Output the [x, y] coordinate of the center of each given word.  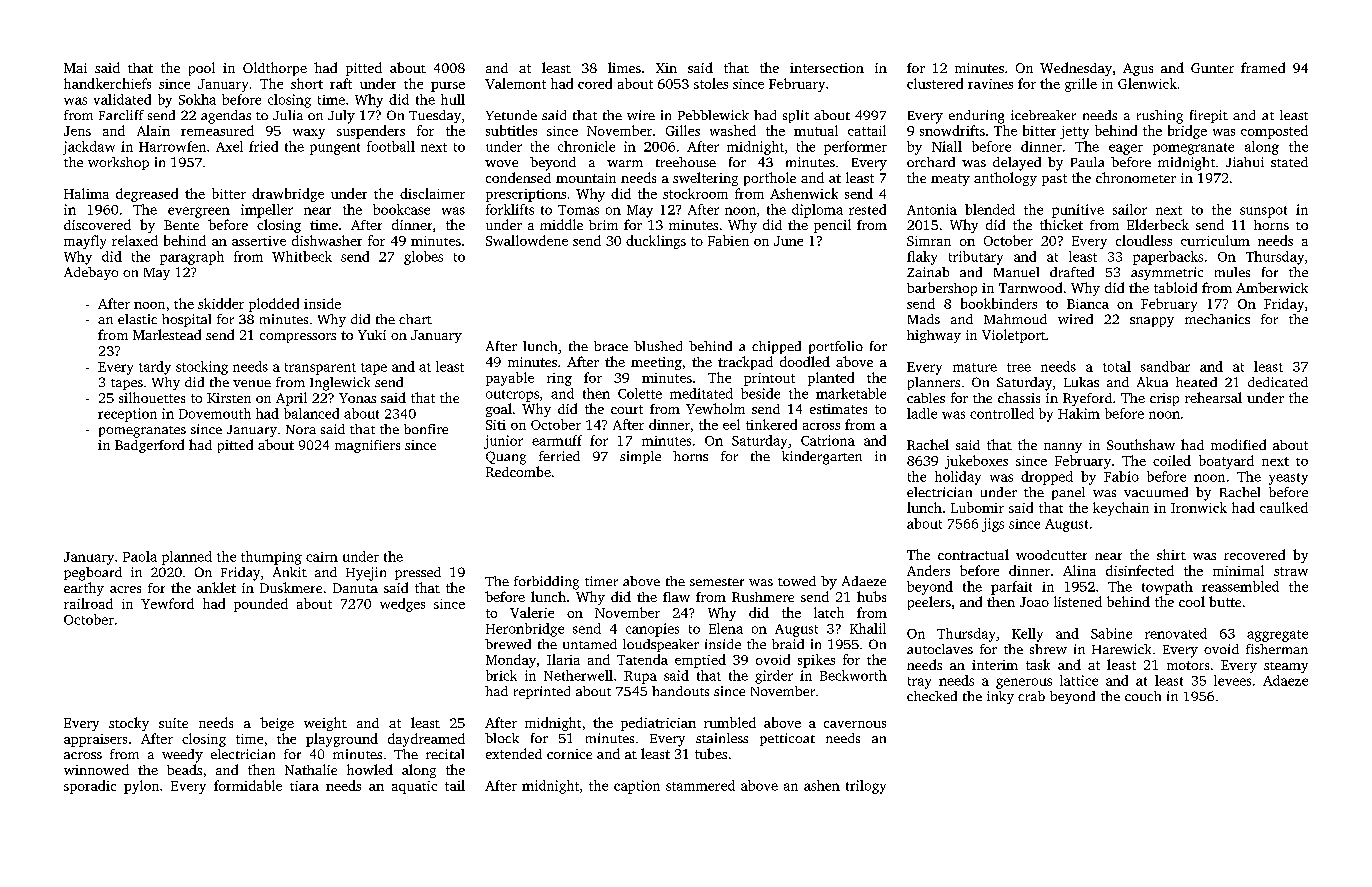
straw [1291, 571]
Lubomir [977, 507]
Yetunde [511, 115]
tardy [155, 368]
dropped [1047, 478]
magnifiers [367, 446]
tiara [304, 786]
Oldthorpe [275, 69]
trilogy [866, 787]
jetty [1074, 132]
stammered [700, 785]
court [627, 409]
